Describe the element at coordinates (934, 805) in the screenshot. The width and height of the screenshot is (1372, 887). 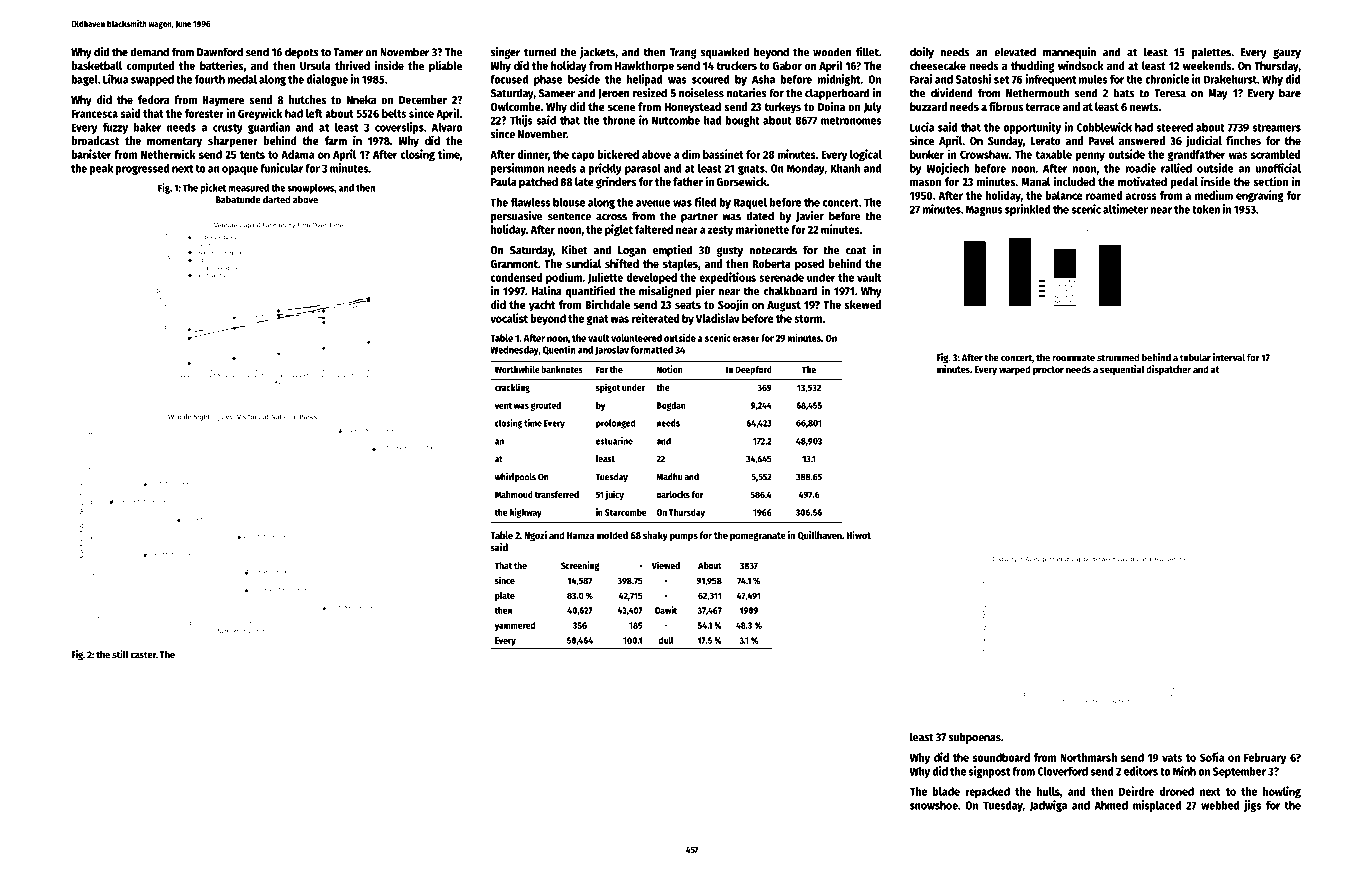
I see `snowshoe` at that location.
